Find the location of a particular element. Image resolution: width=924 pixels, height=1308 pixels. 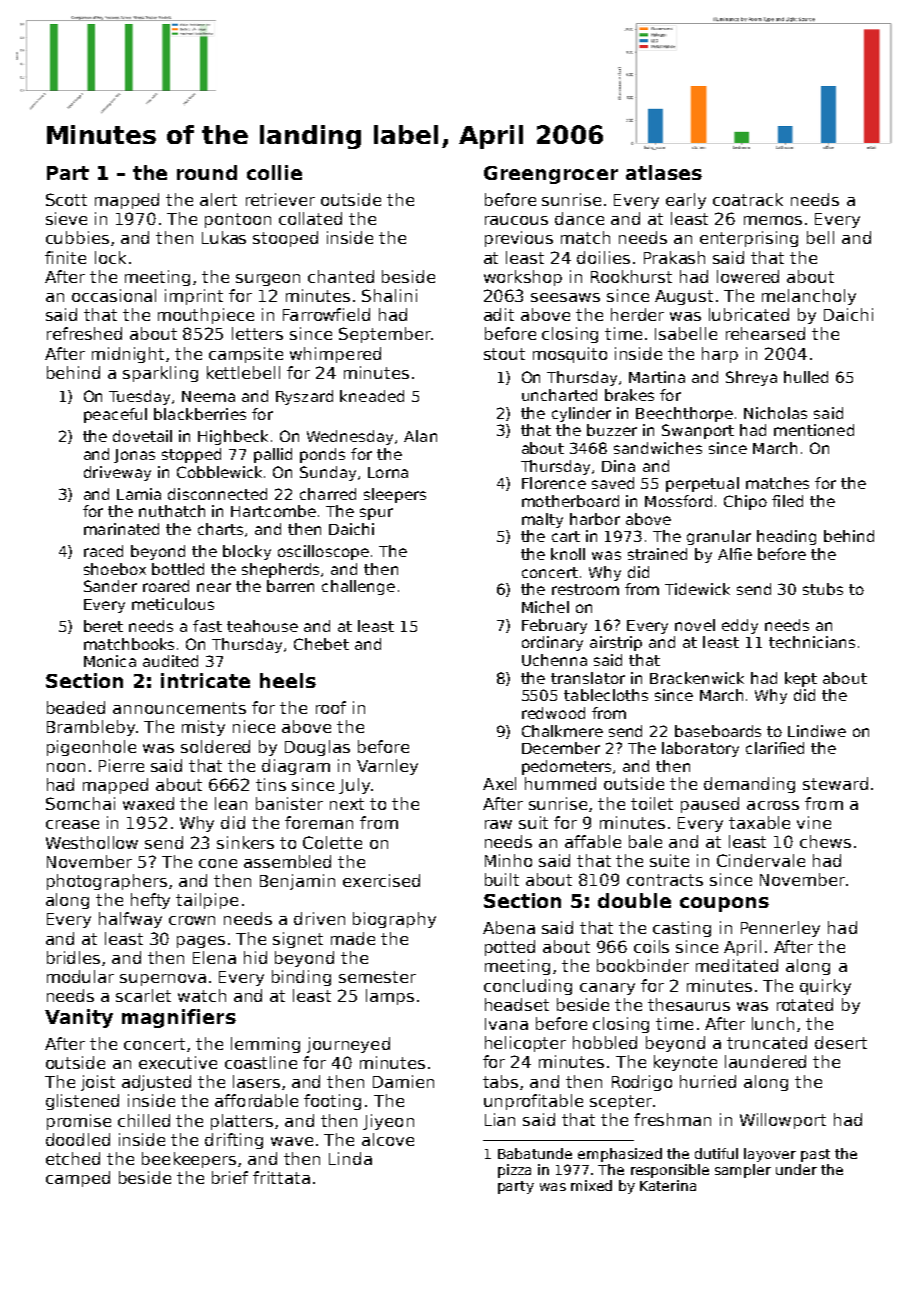

photographers is located at coordinates (107, 882).
